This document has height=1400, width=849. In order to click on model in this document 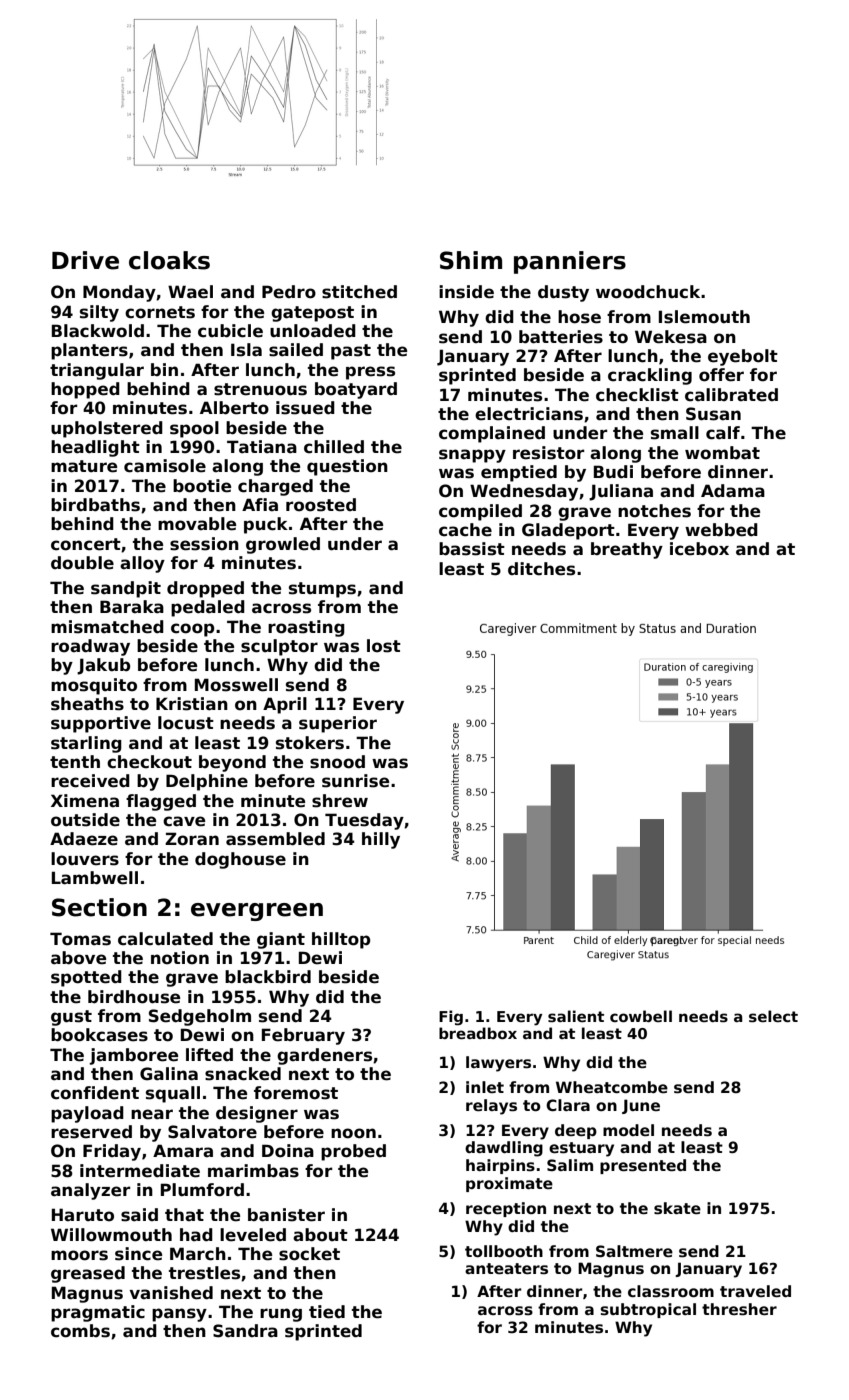, I will do `click(628, 1130)`.
